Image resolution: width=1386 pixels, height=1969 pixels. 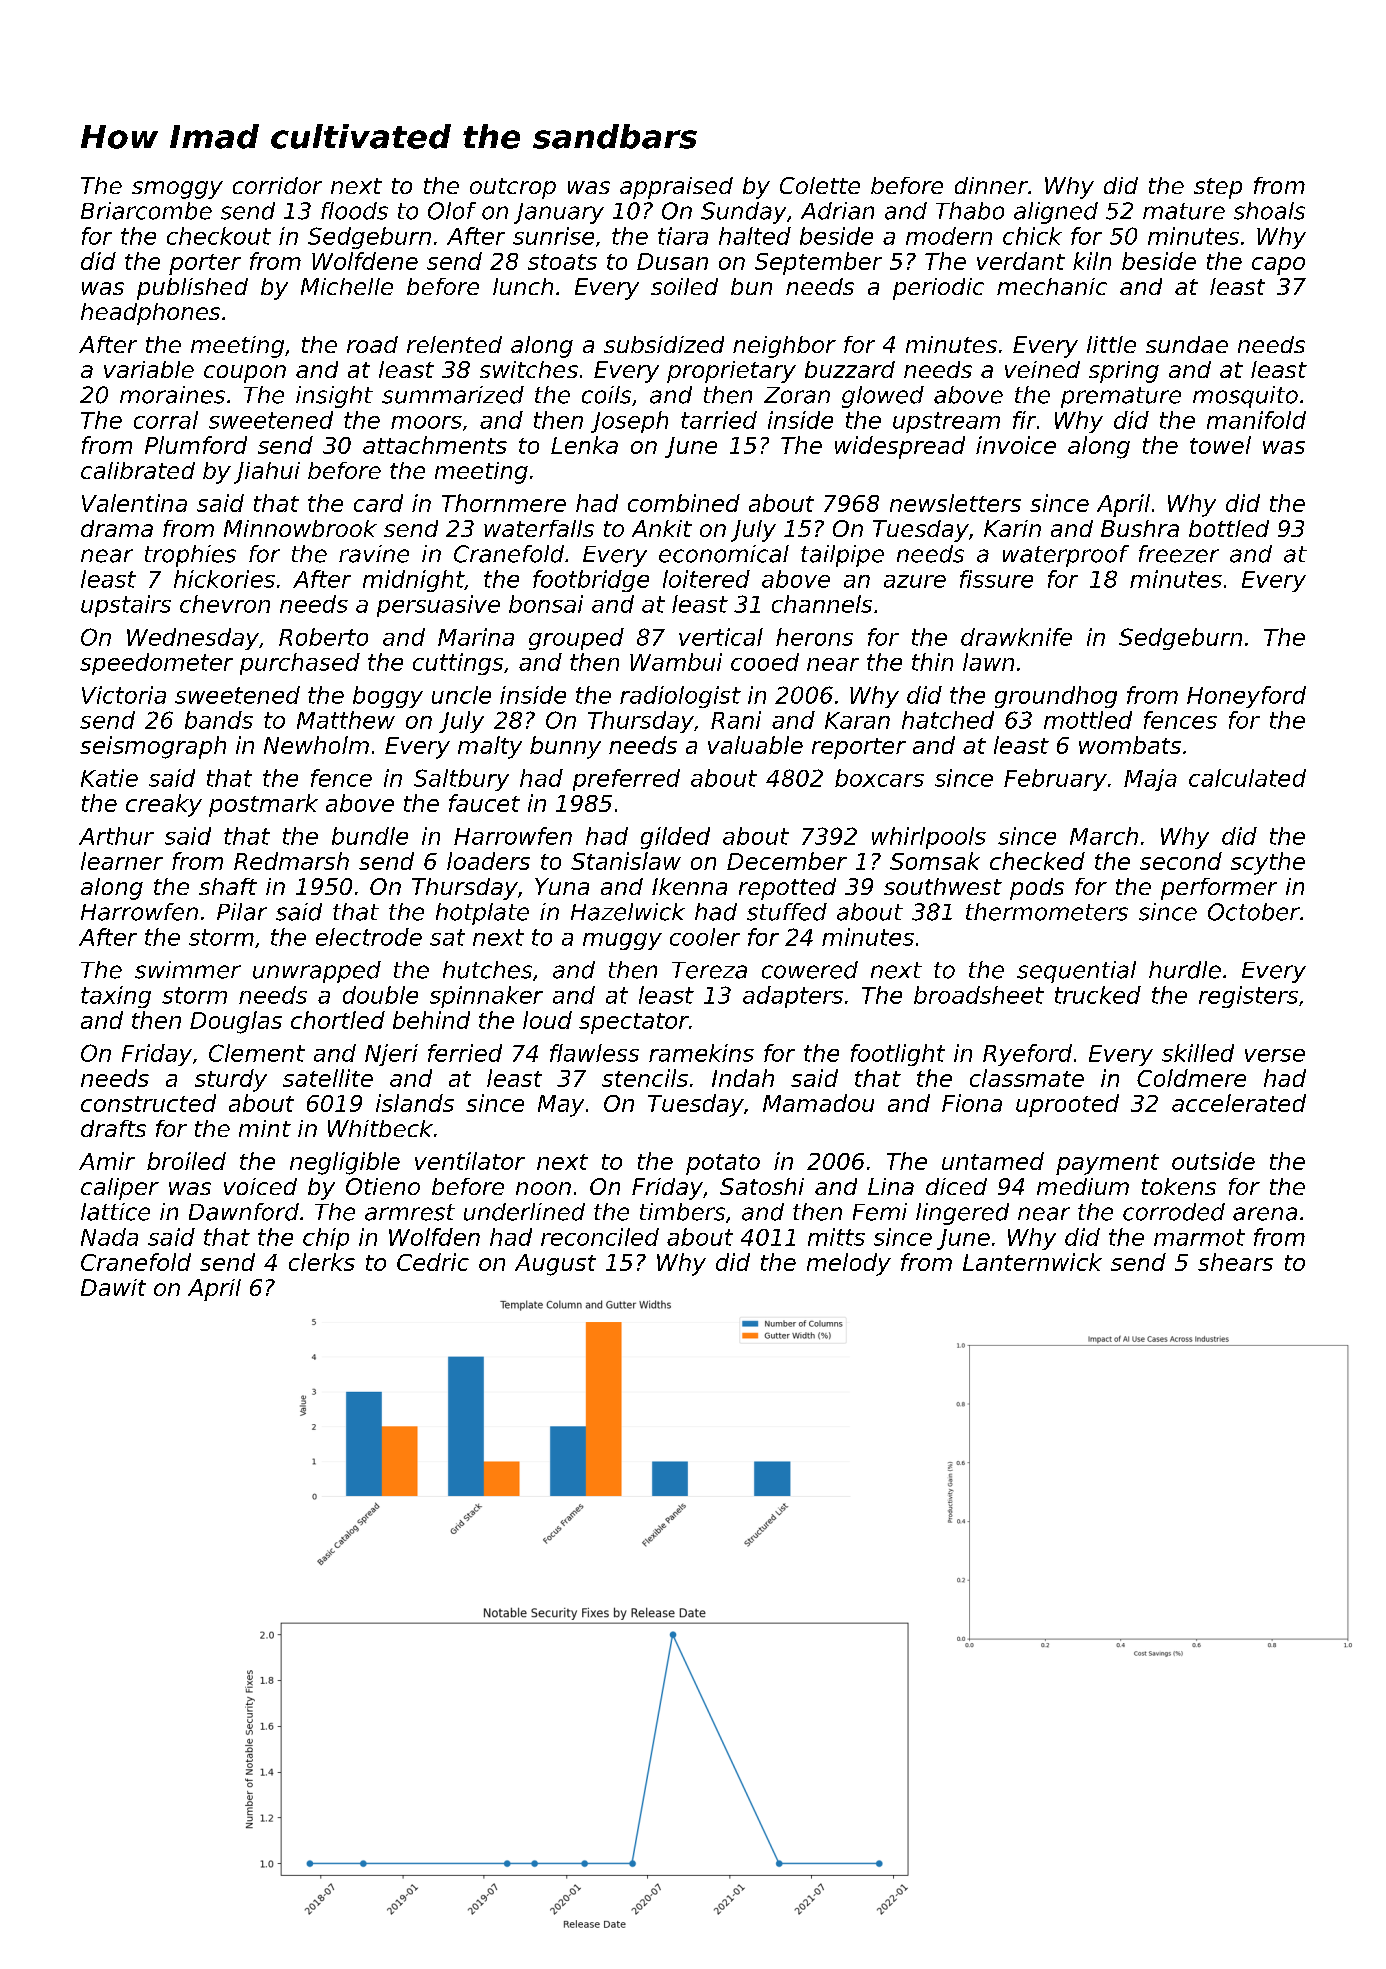 What do you see at coordinates (706, 579) in the document?
I see `loitered` at bounding box center [706, 579].
